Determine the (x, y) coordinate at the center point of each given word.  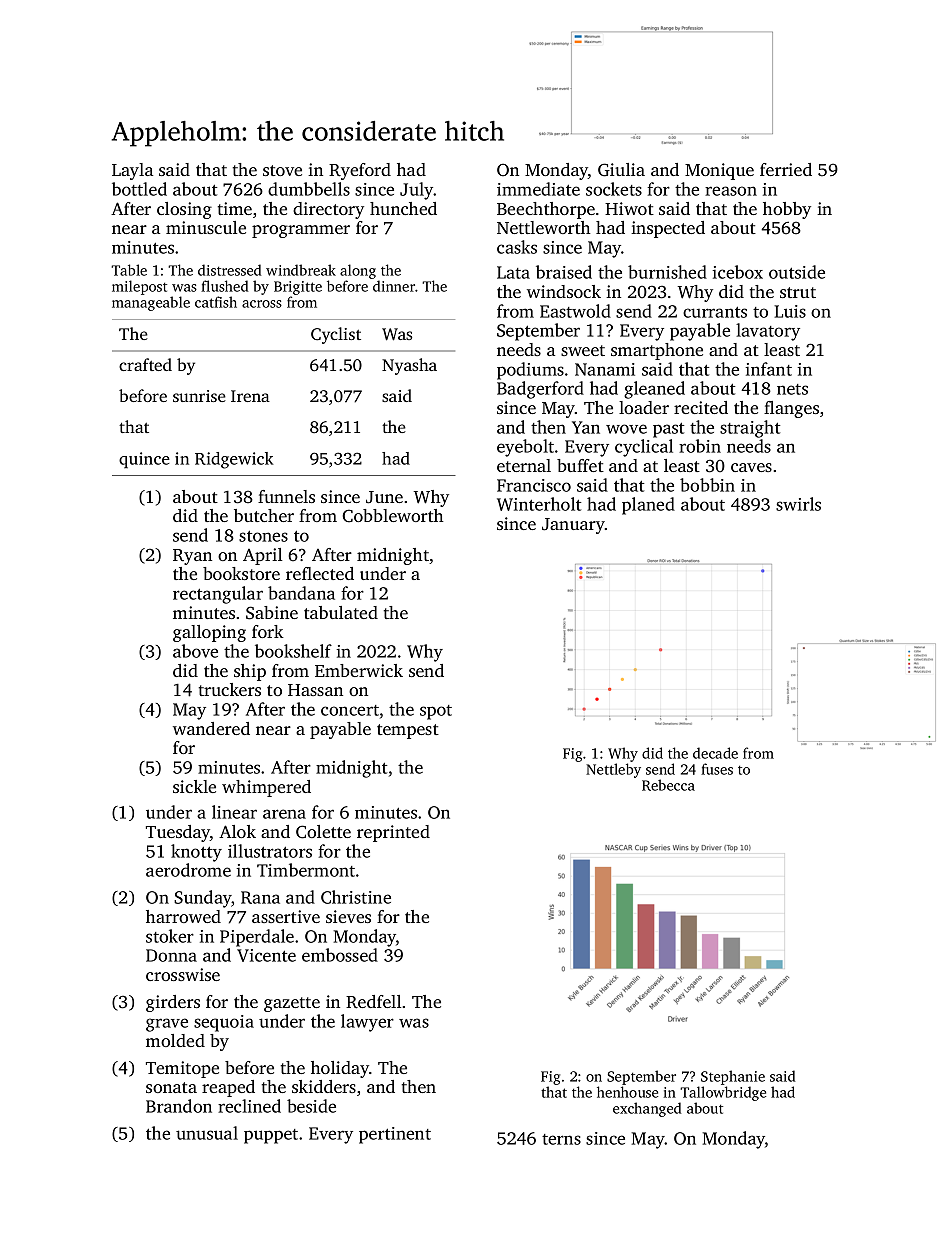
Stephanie (733, 1077)
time (235, 208)
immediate (538, 189)
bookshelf (293, 651)
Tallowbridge (723, 1093)
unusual (207, 1133)
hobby (787, 210)
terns (561, 1139)
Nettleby (613, 770)
